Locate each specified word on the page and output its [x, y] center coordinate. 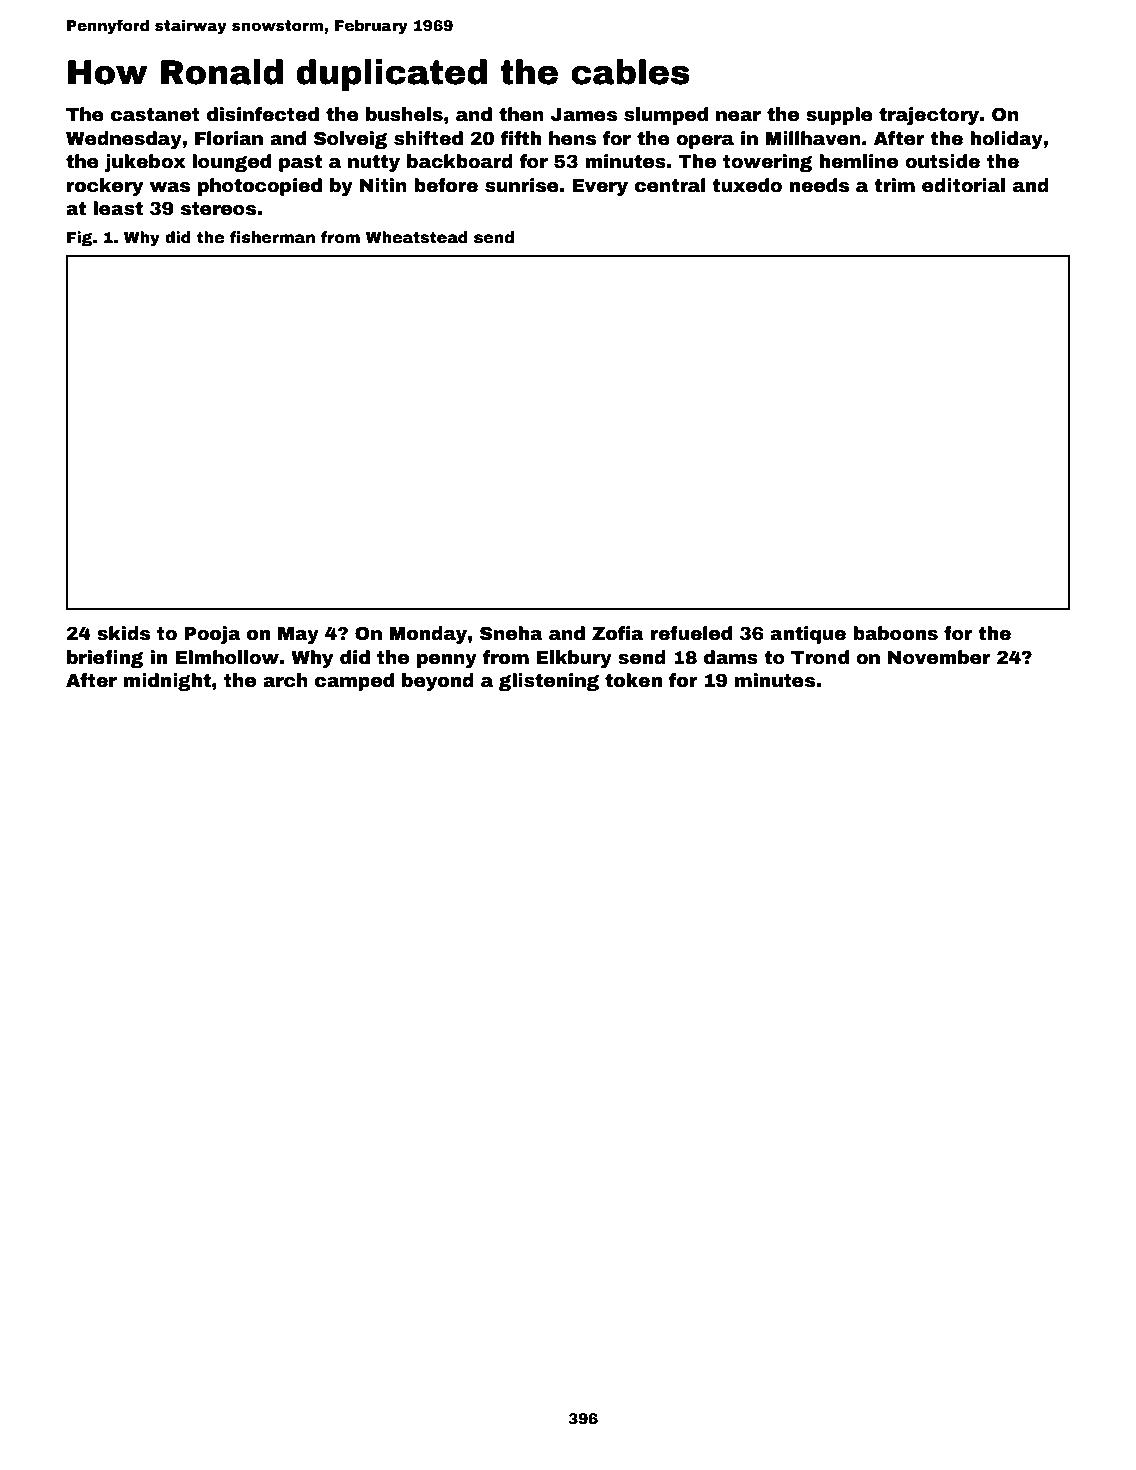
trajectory [929, 116]
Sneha [511, 633]
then [521, 114]
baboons [895, 633]
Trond [820, 657]
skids [123, 633]
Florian [229, 138]
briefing [105, 659]
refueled [691, 633]
